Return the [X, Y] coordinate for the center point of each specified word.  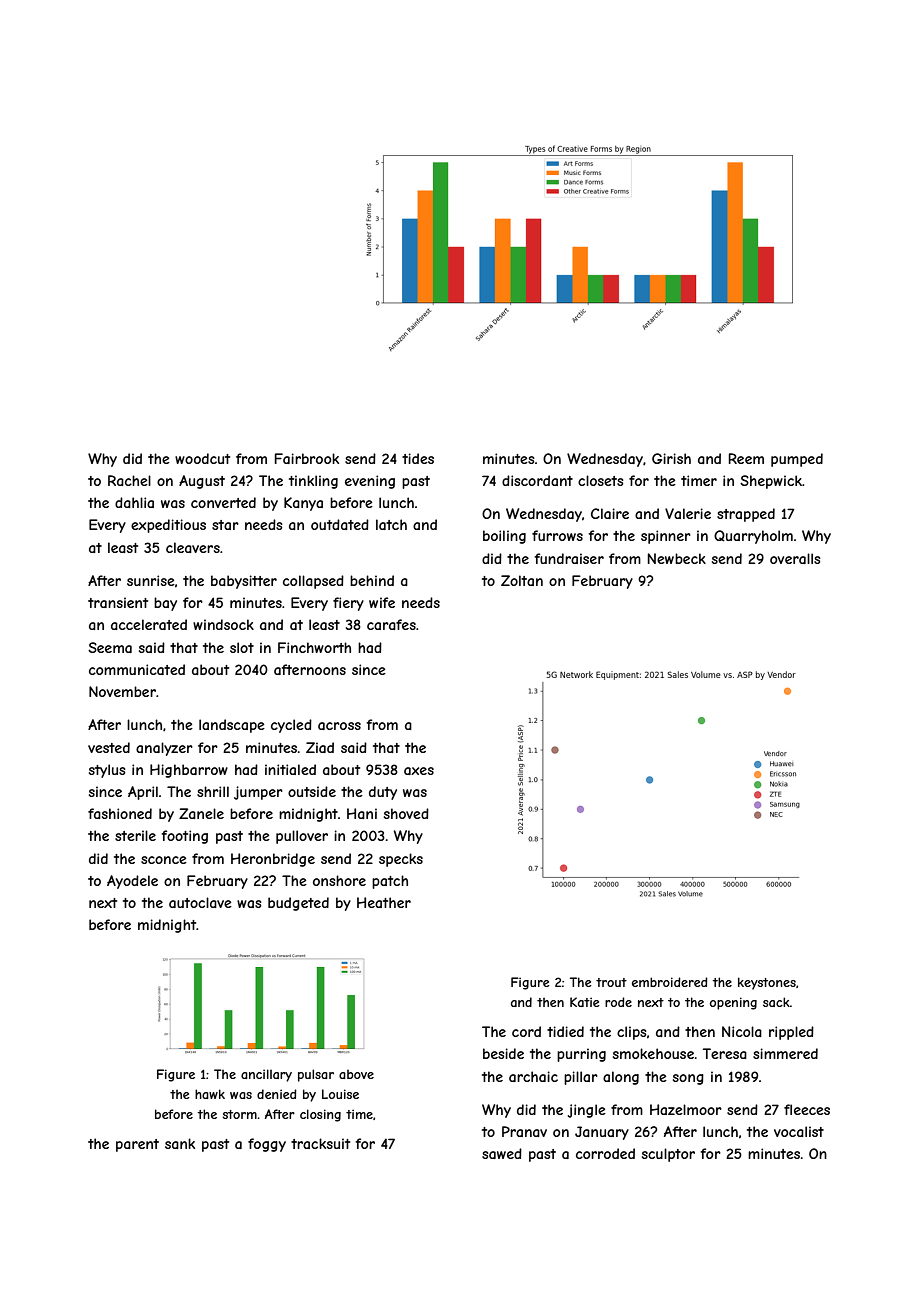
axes [419, 771]
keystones [767, 983]
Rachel [129, 480]
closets [601, 480]
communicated [137, 669]
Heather [384, 902]
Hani [362, 813]
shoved [406, 813]
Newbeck [677, 558]
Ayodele [132, 882]
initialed [290, 769]
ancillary [266, 1075]
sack [776, 1002]
